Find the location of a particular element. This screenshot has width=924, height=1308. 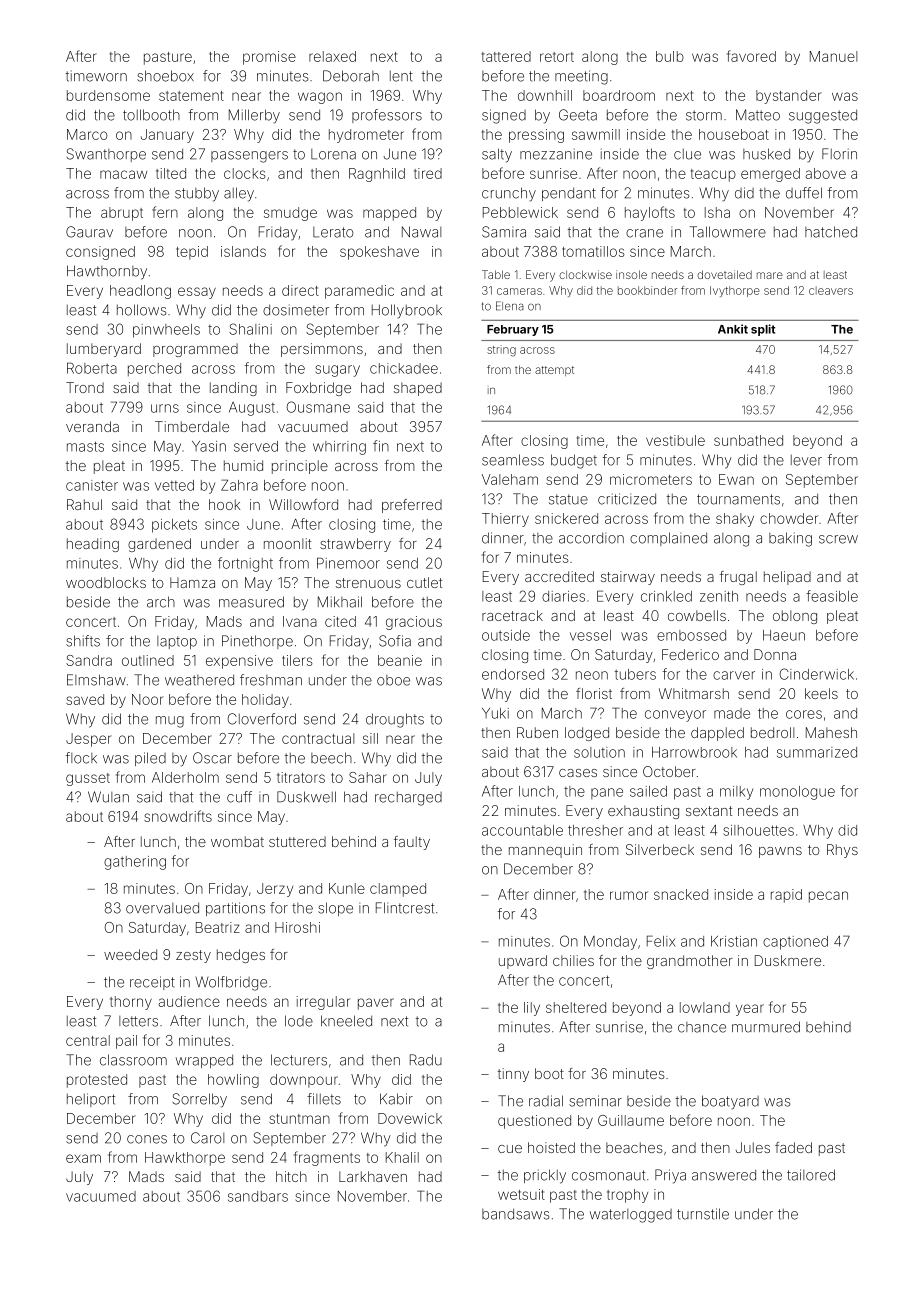

lever is located at coordinates (806, 460).
